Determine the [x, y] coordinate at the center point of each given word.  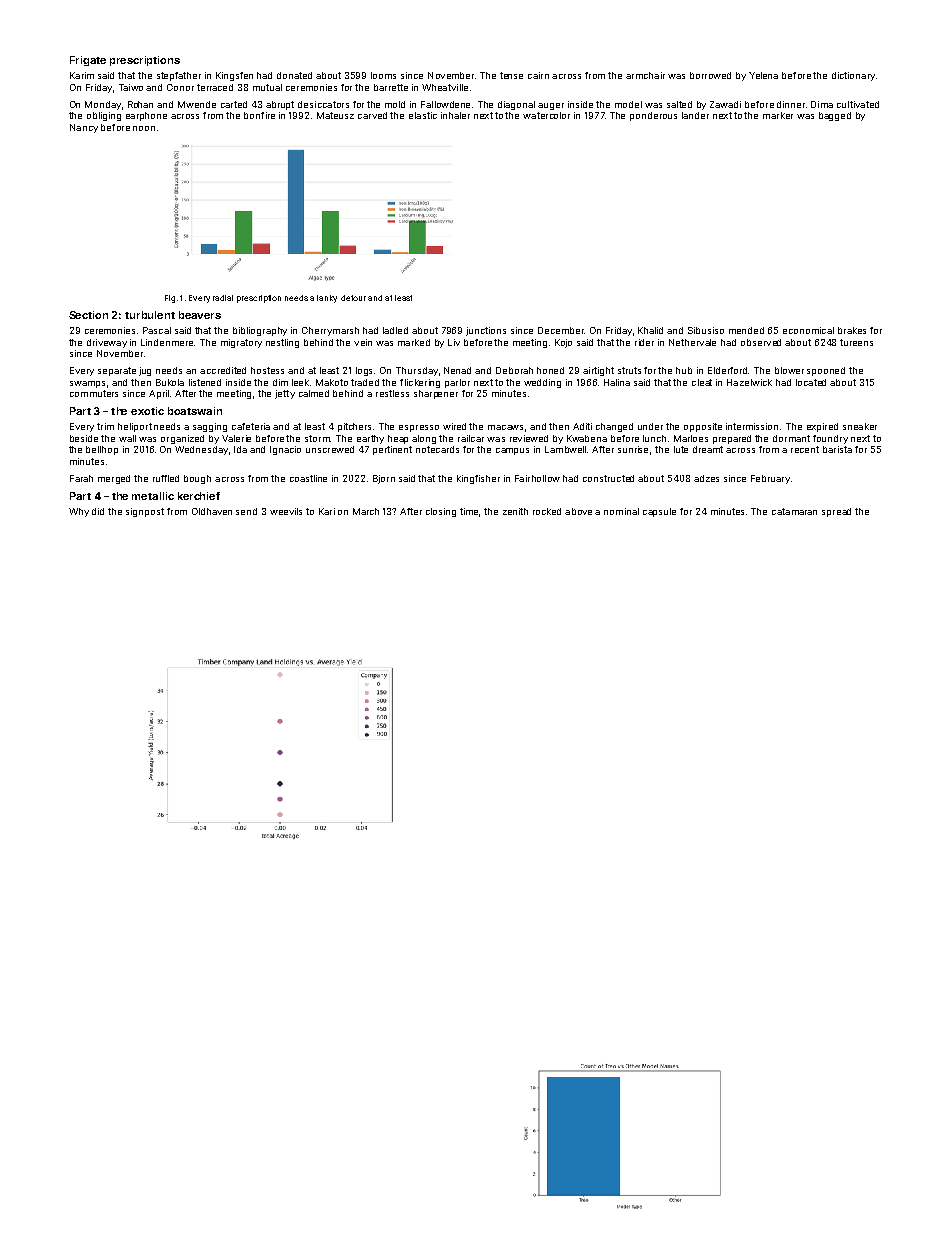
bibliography [260, 331]
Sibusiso [706, 330]
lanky [327, 299]
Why [79, 512]
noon [144, 128]
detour [353, 298]
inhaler [455, 115]
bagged [835, 116]
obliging [104, 116]
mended [746, 330]
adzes [706, 478]
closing [441, 512]
